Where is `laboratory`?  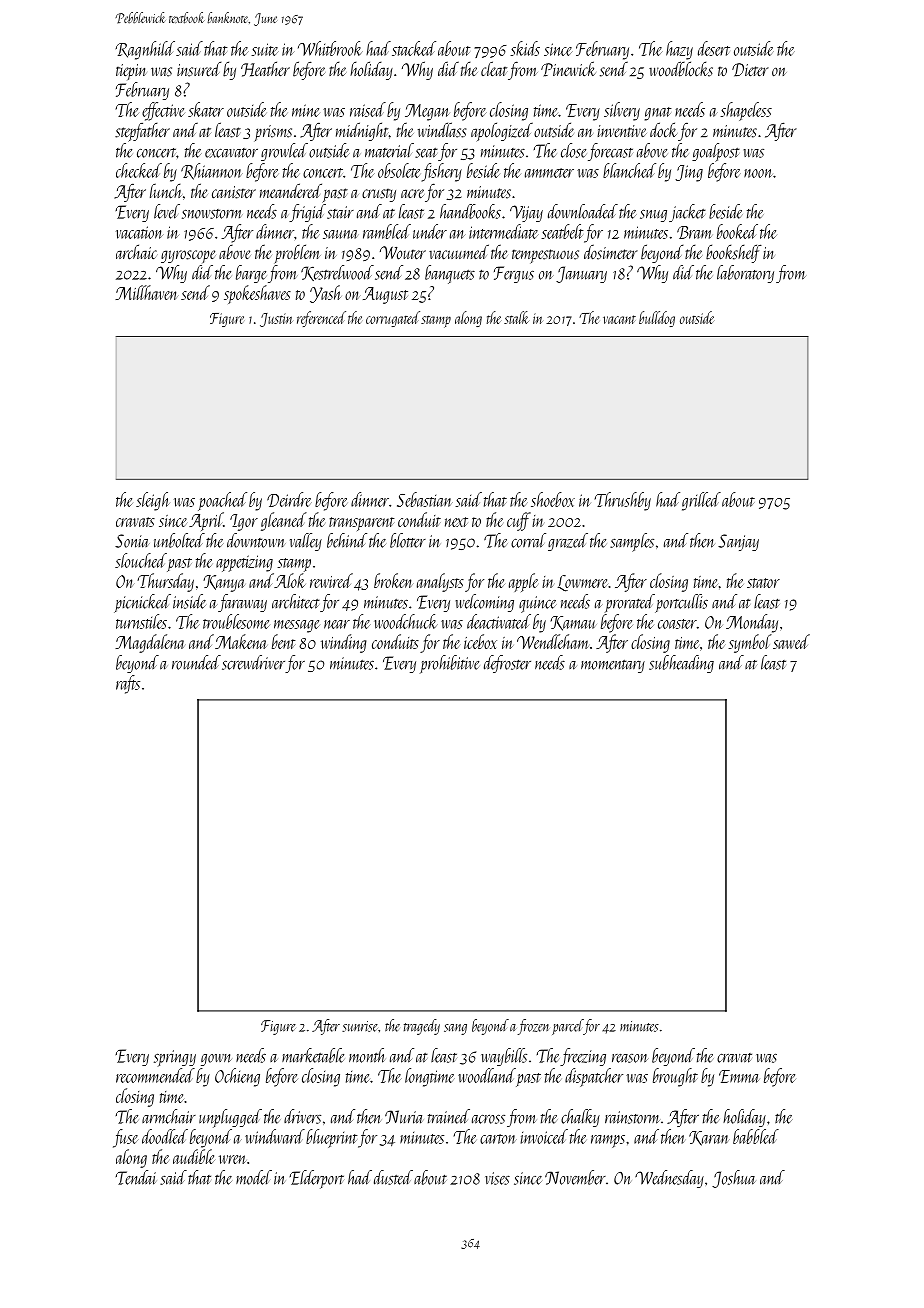 laboratory is located at coordinates (745, 274).
